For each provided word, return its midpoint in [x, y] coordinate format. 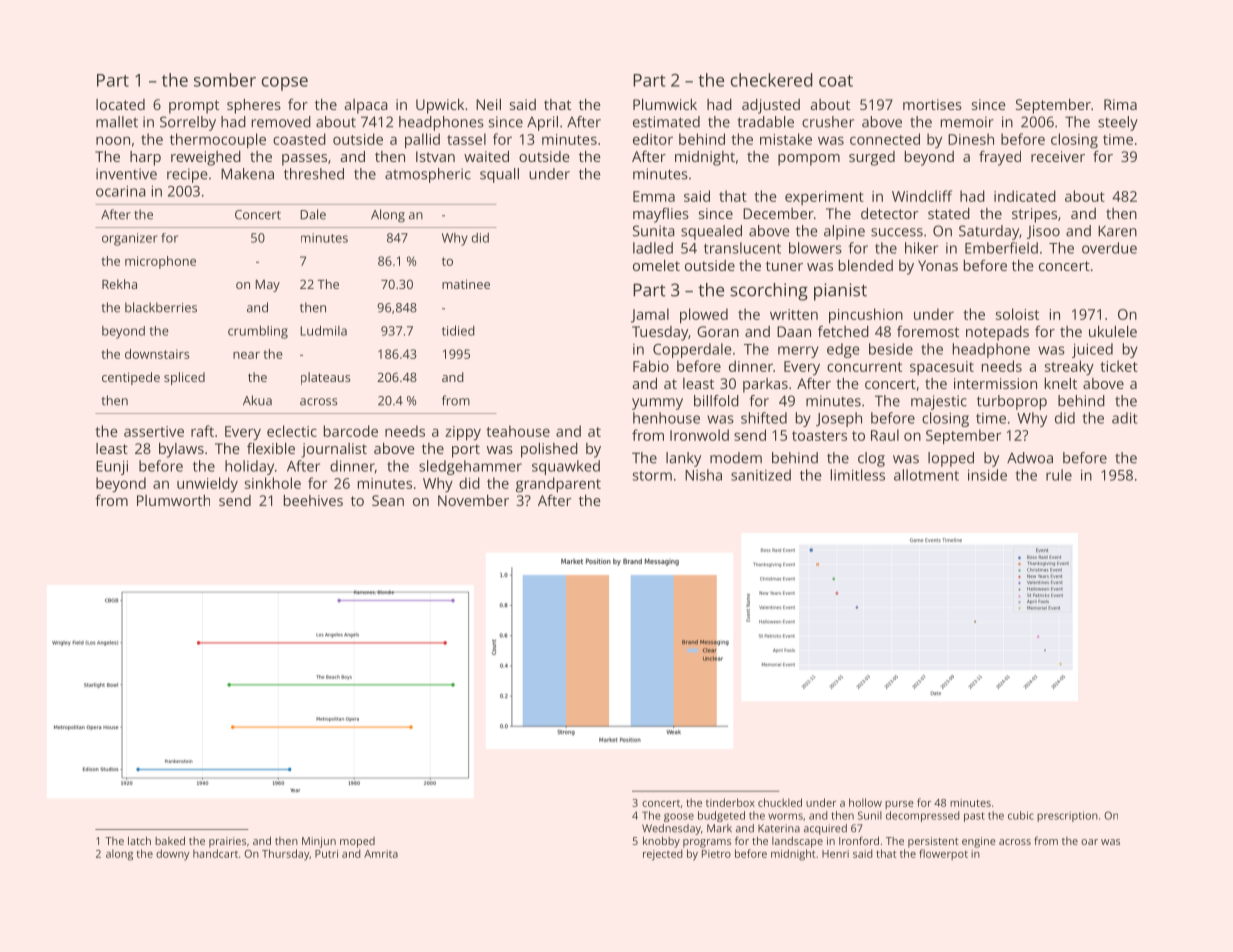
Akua [257, 400]
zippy [463, 433]
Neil [488, 104]
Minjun [319, 842]
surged [872, 158]
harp [145, 158]
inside [987, 475]
